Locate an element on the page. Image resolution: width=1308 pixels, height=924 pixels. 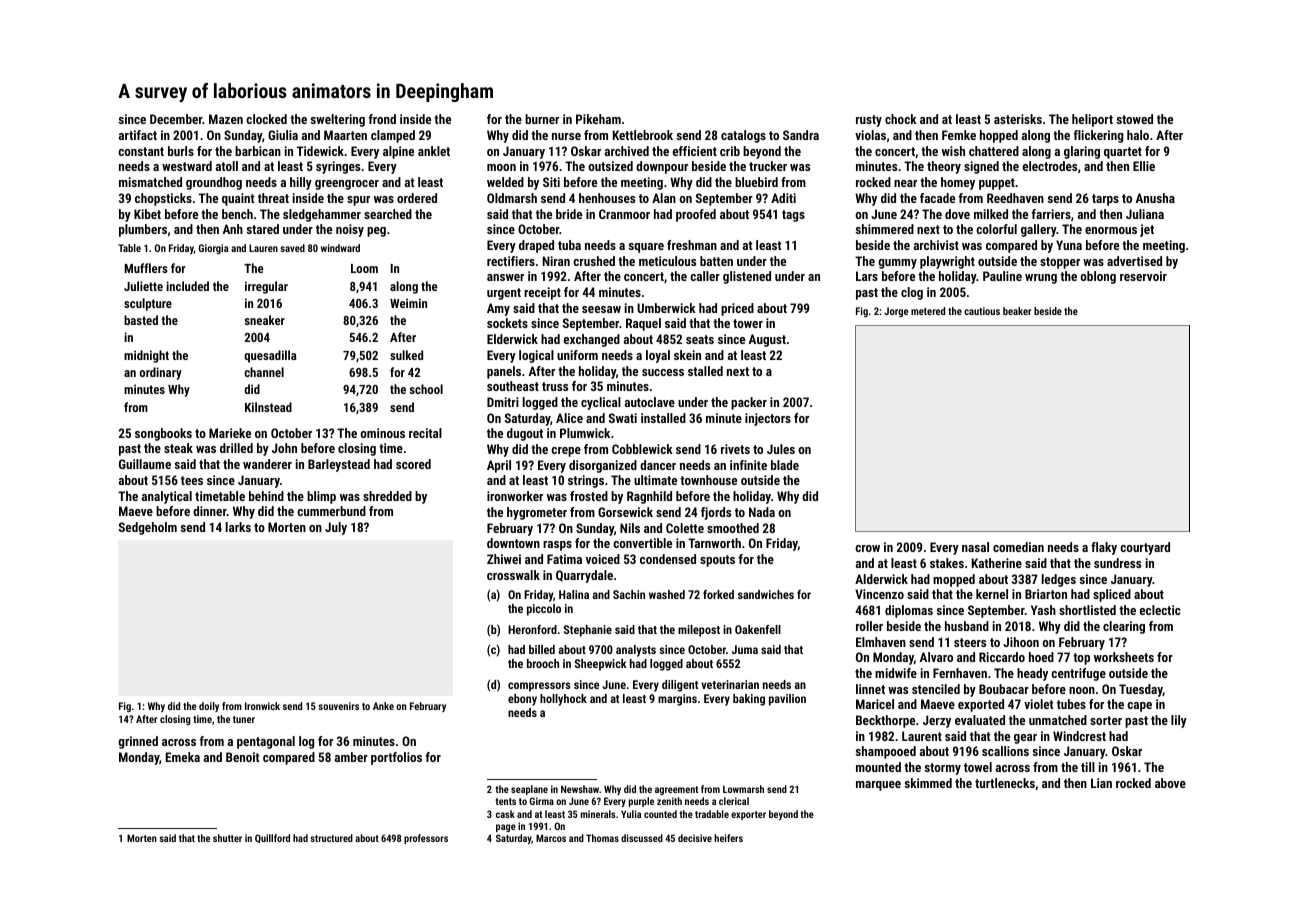
answer is located at coordinates (505, 277).
